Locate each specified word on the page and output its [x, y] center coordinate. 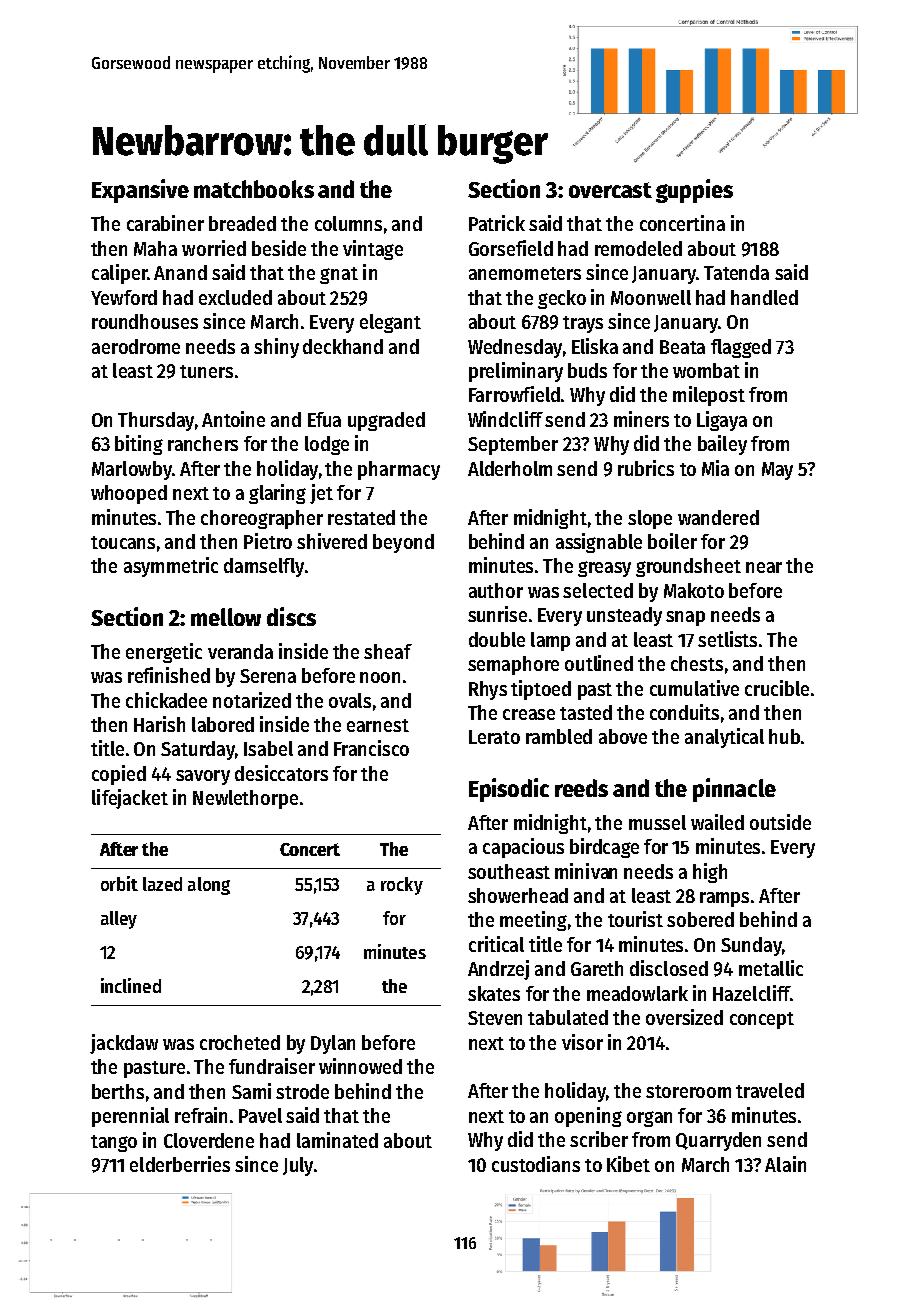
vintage [373, 250]
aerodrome [136, 346]
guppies [694, 191]
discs [291, 616]
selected [598, 590]
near [764, 567]
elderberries [180, 1164]
